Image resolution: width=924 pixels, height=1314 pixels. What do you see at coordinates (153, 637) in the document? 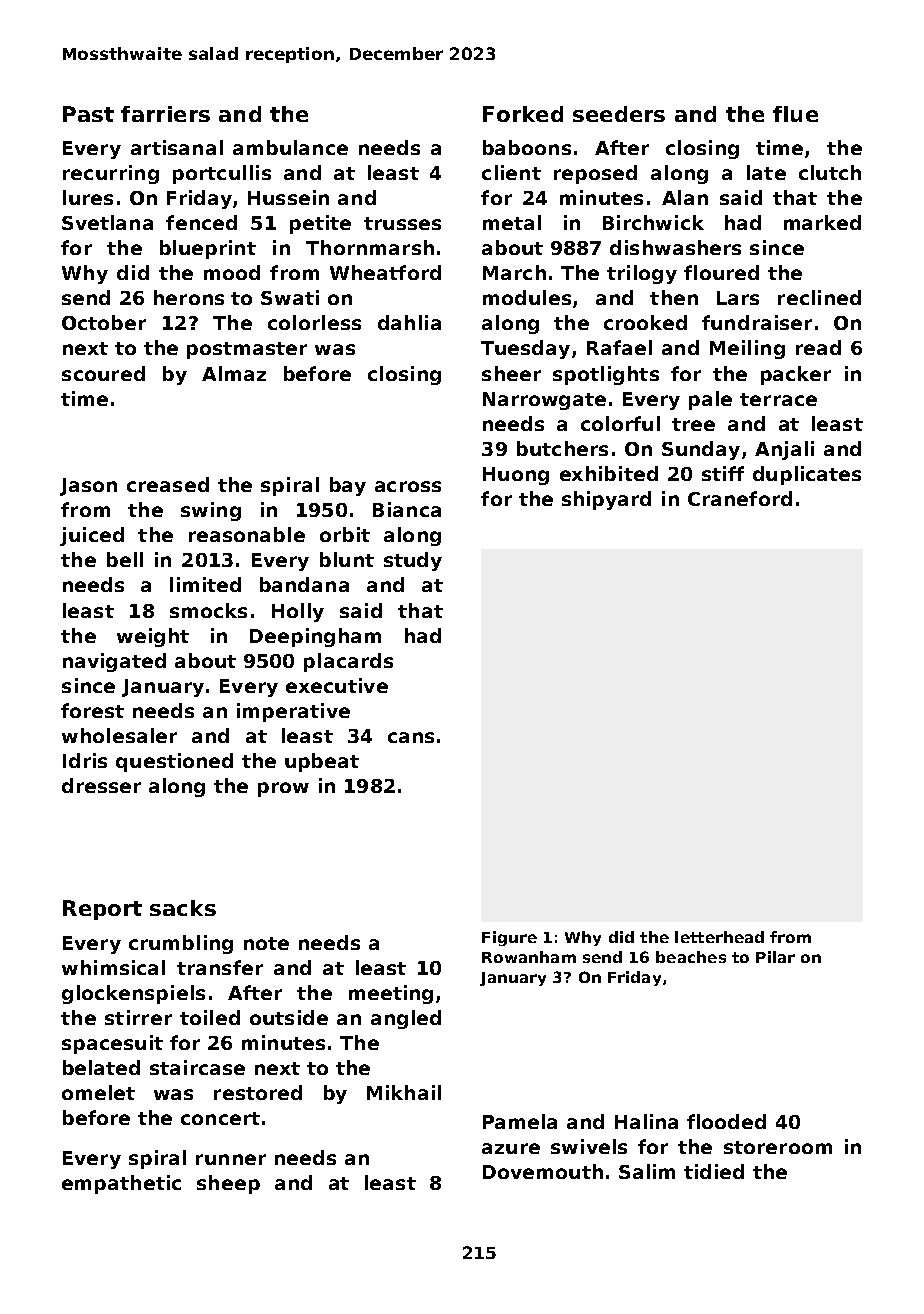
I see `weight` at bounding box center [153, 637].
